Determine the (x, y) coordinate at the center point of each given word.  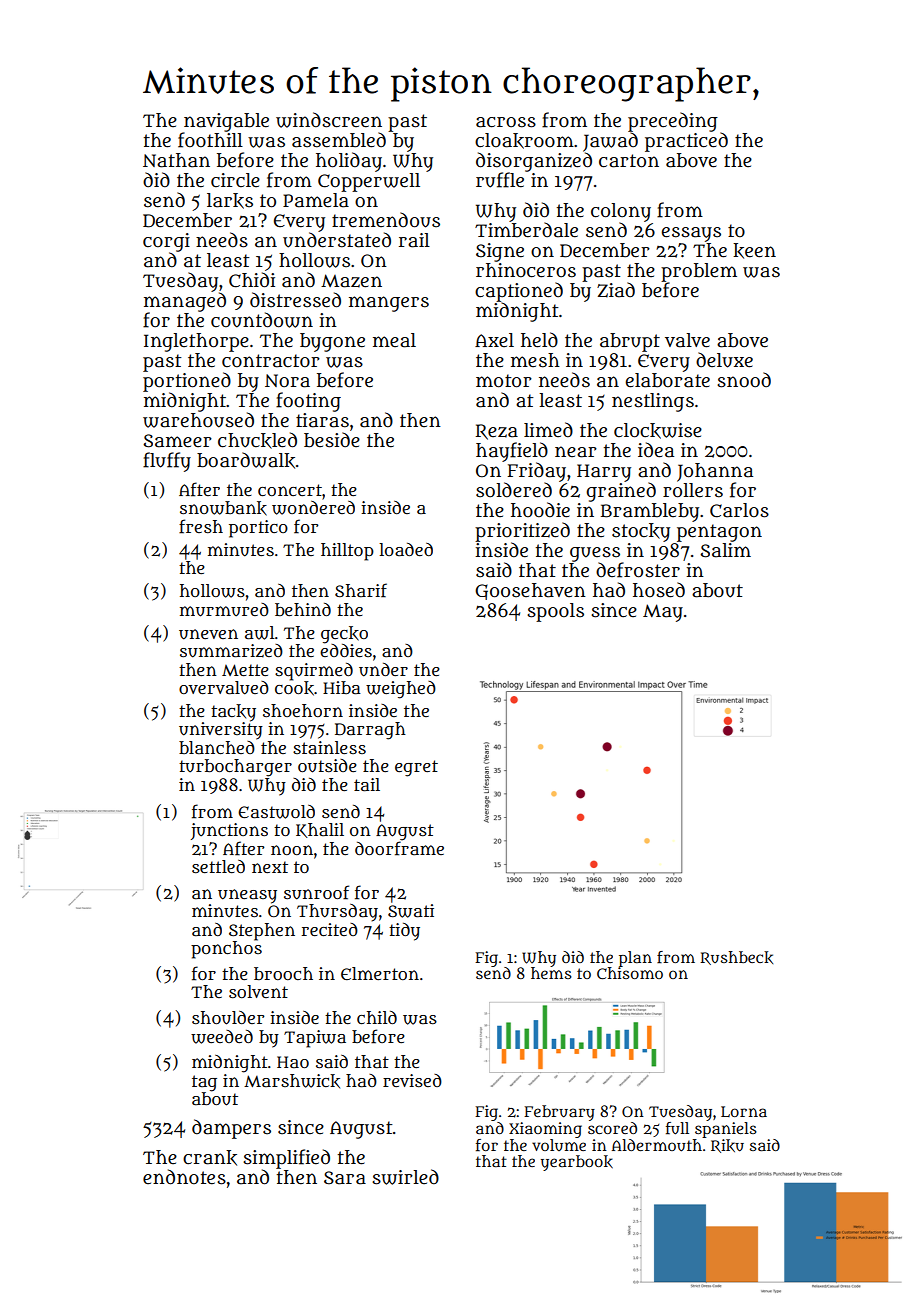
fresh (201, 526)
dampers (231, 1129)
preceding (673, 122)
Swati (411, 911)
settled (218, 866)
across (506, 122)
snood (744, 380)
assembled (339, 140)
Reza (497, 432)
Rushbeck (736, 958)
